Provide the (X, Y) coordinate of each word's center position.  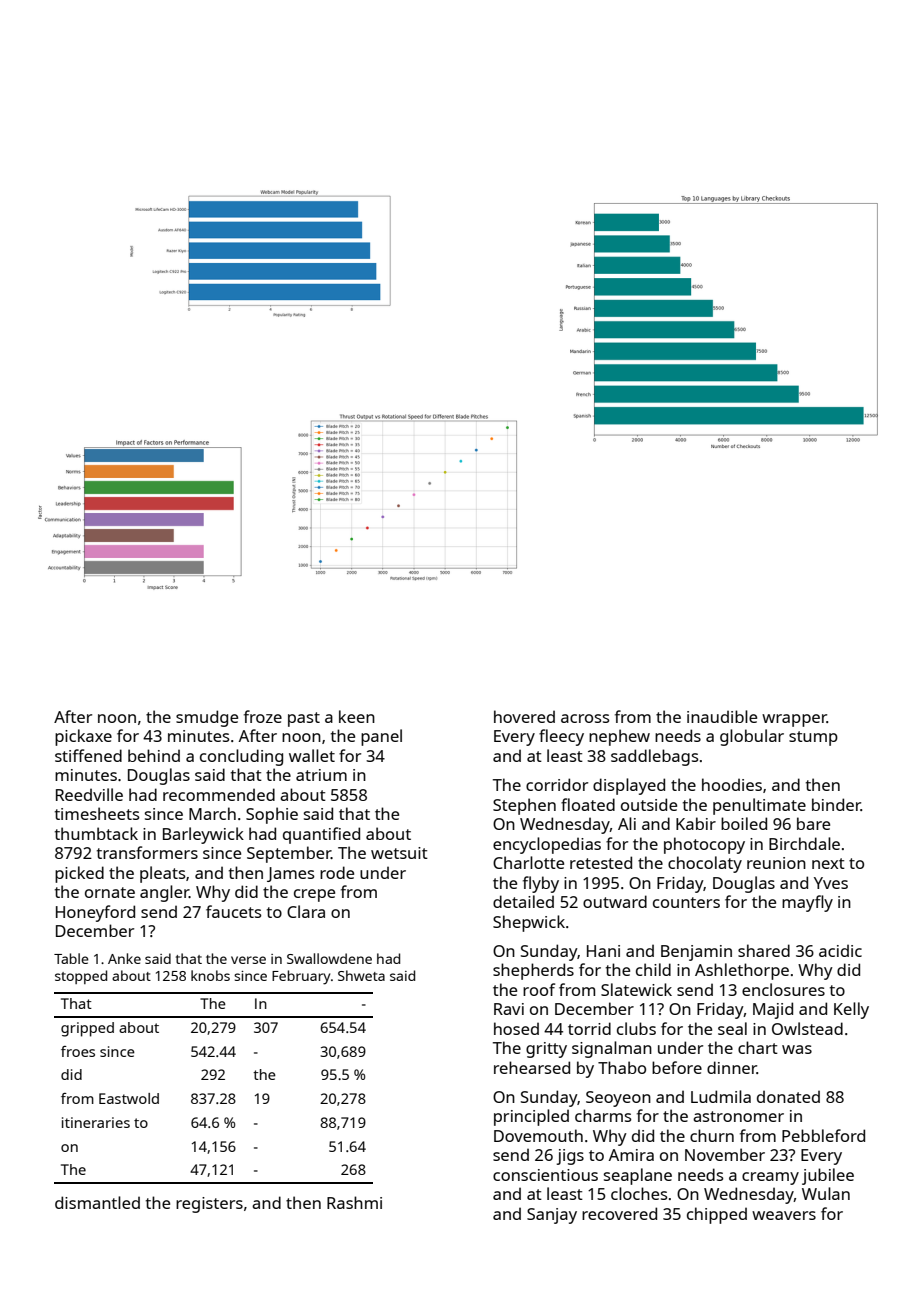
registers (209, 1205)
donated (788, 1096)
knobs (210, 975)
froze (263, 716)
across (585, 718)
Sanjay (552, 1216)
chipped (717, 1215)
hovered (524, 716)
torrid (589, 1028)
